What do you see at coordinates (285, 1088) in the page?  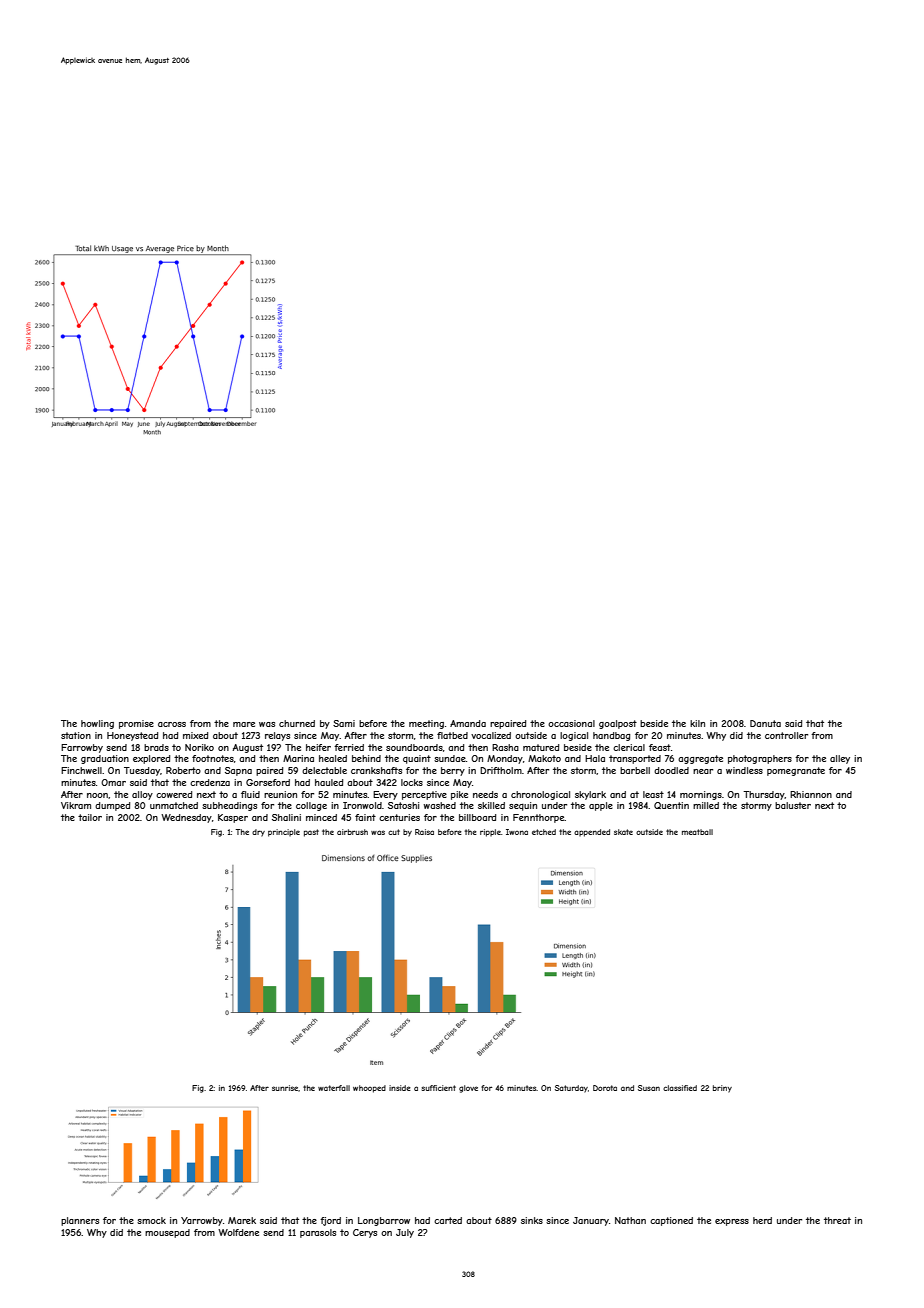 I see `sunrise` at bounding box center [285, 1088].
